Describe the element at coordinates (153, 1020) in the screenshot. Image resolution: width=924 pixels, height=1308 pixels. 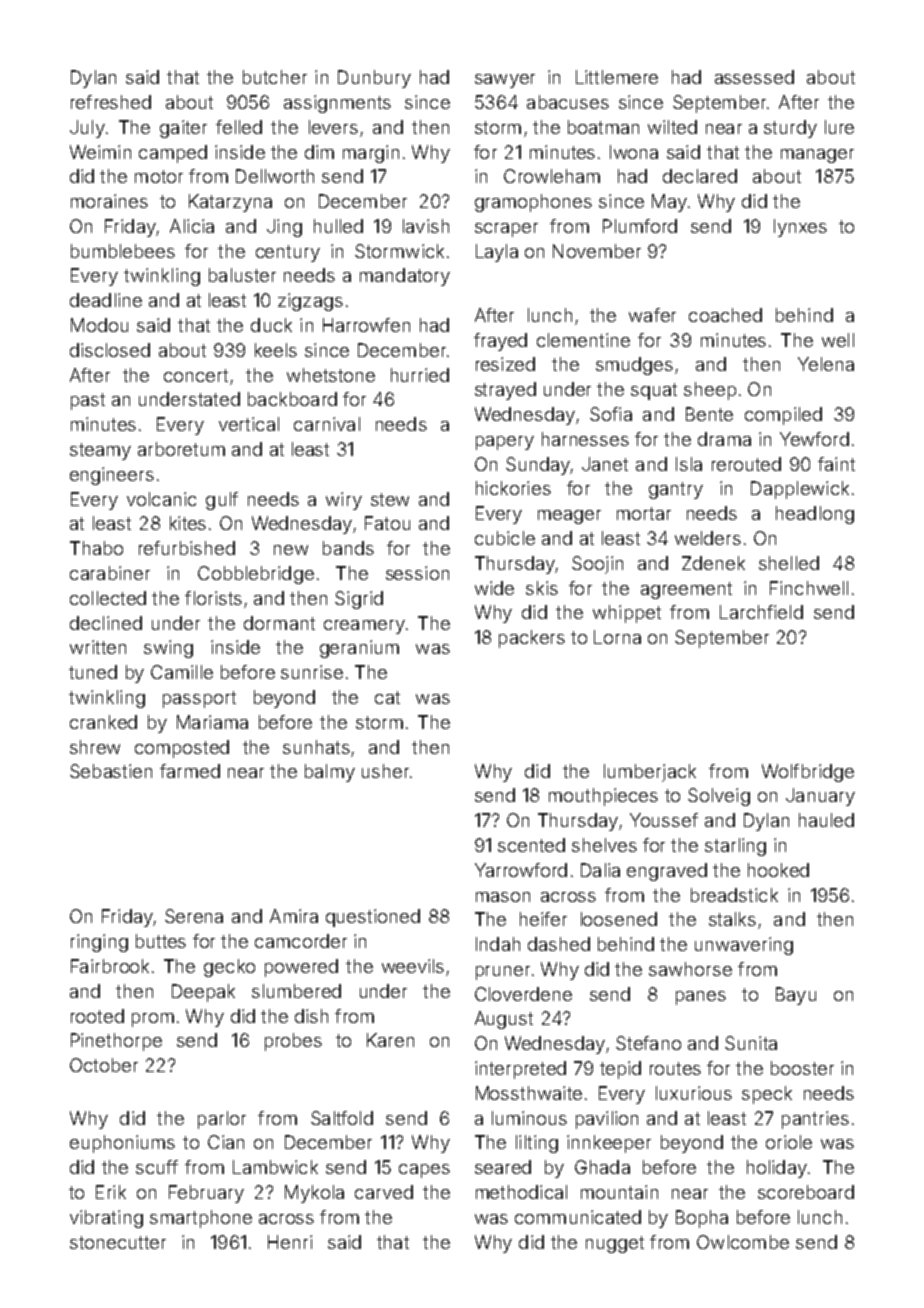
I see `prom` at that location.
